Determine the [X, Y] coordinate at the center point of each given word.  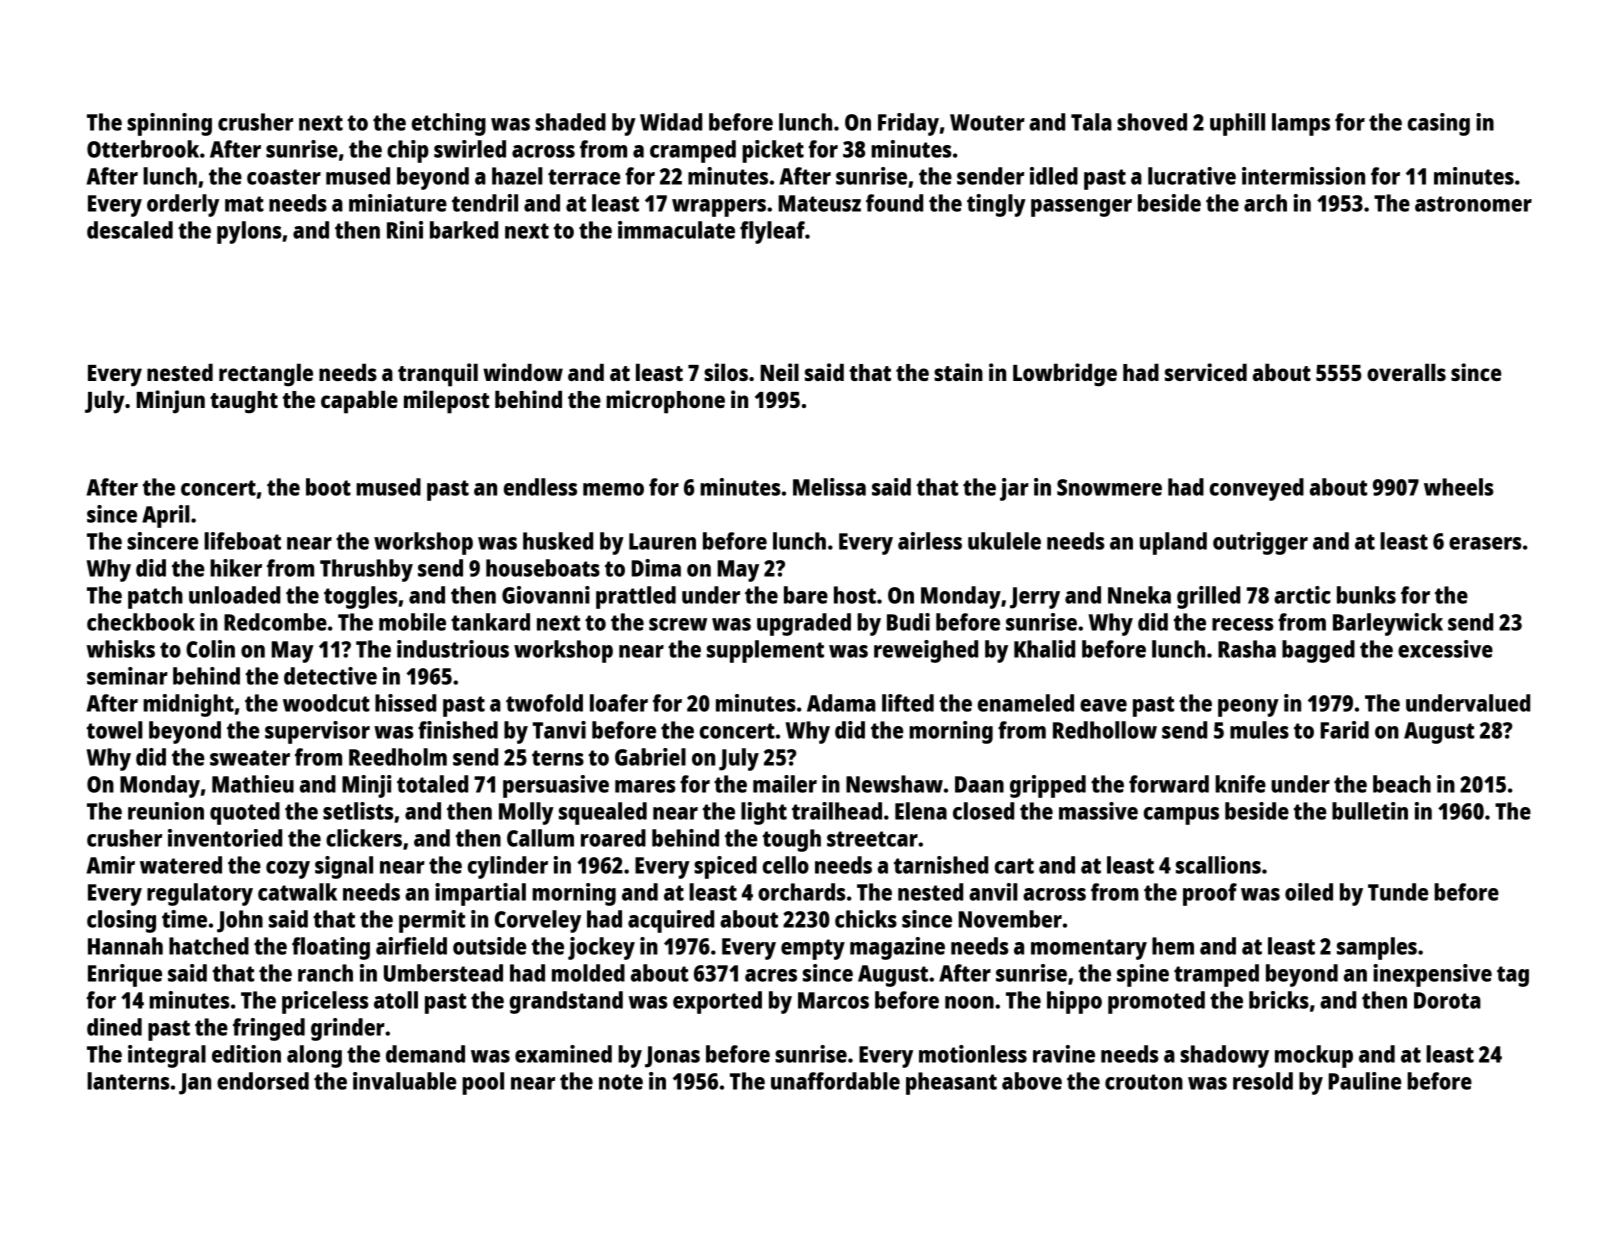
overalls [1406, 372]
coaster [284, 177]
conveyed [1257, 489]
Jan [195, 1084]
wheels [1459, 487]
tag [1513, 976]
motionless [973, 1054]
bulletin [1370, 811]
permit [432, 921]
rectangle [266, 375]
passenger [1081, 208]
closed [983, 811]
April [166, 516]
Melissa [829, 487]
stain [958, 372]
